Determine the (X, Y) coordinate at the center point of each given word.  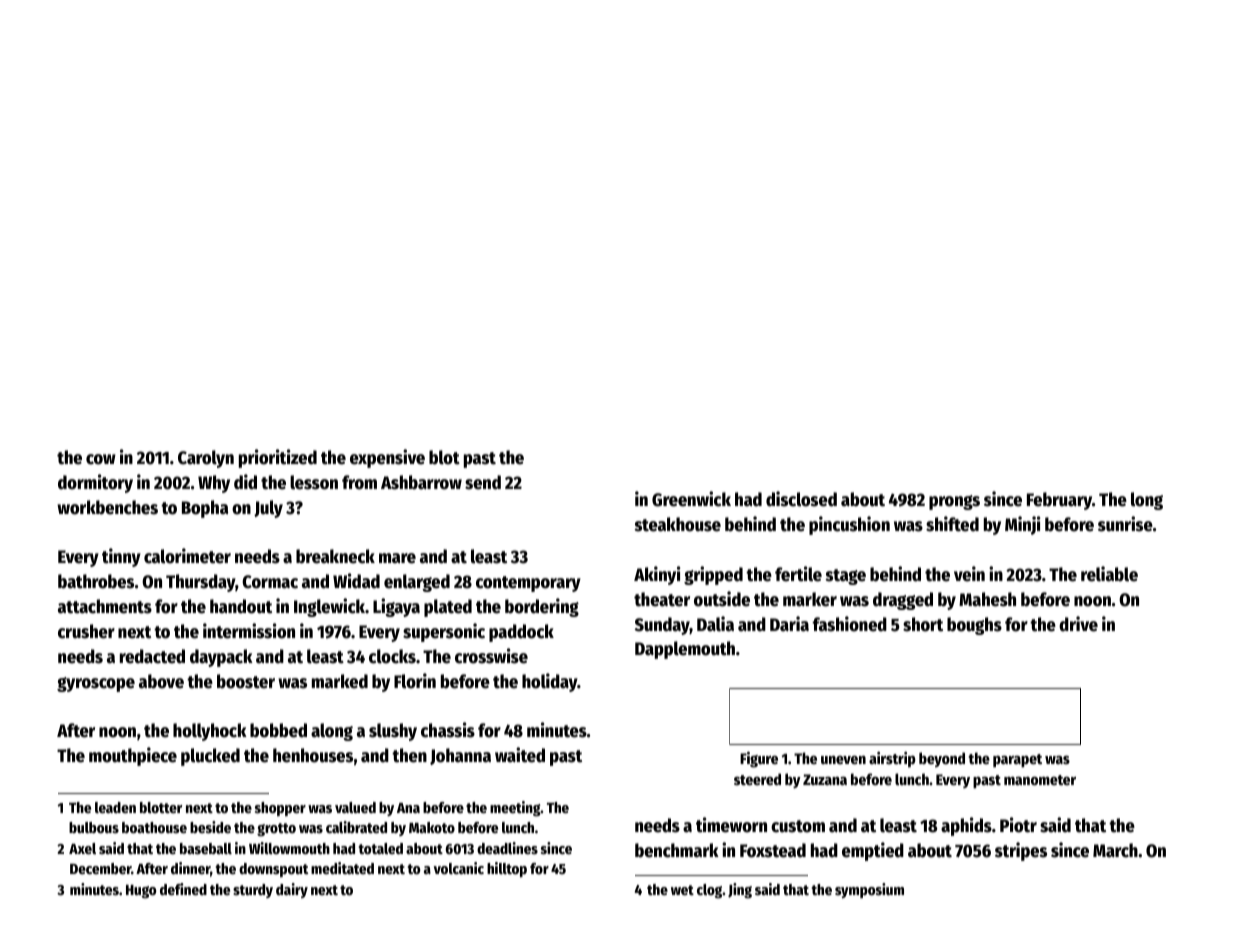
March (1115, 850)
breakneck (335, 556)
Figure (759, 760)
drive (1078, 624)
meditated (342, 868)
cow (101, 459)
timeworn (731, 825)
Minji (1022, 525)
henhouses (313, 755)
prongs (954, 502)
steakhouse (677, 524)
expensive (387, 458)
